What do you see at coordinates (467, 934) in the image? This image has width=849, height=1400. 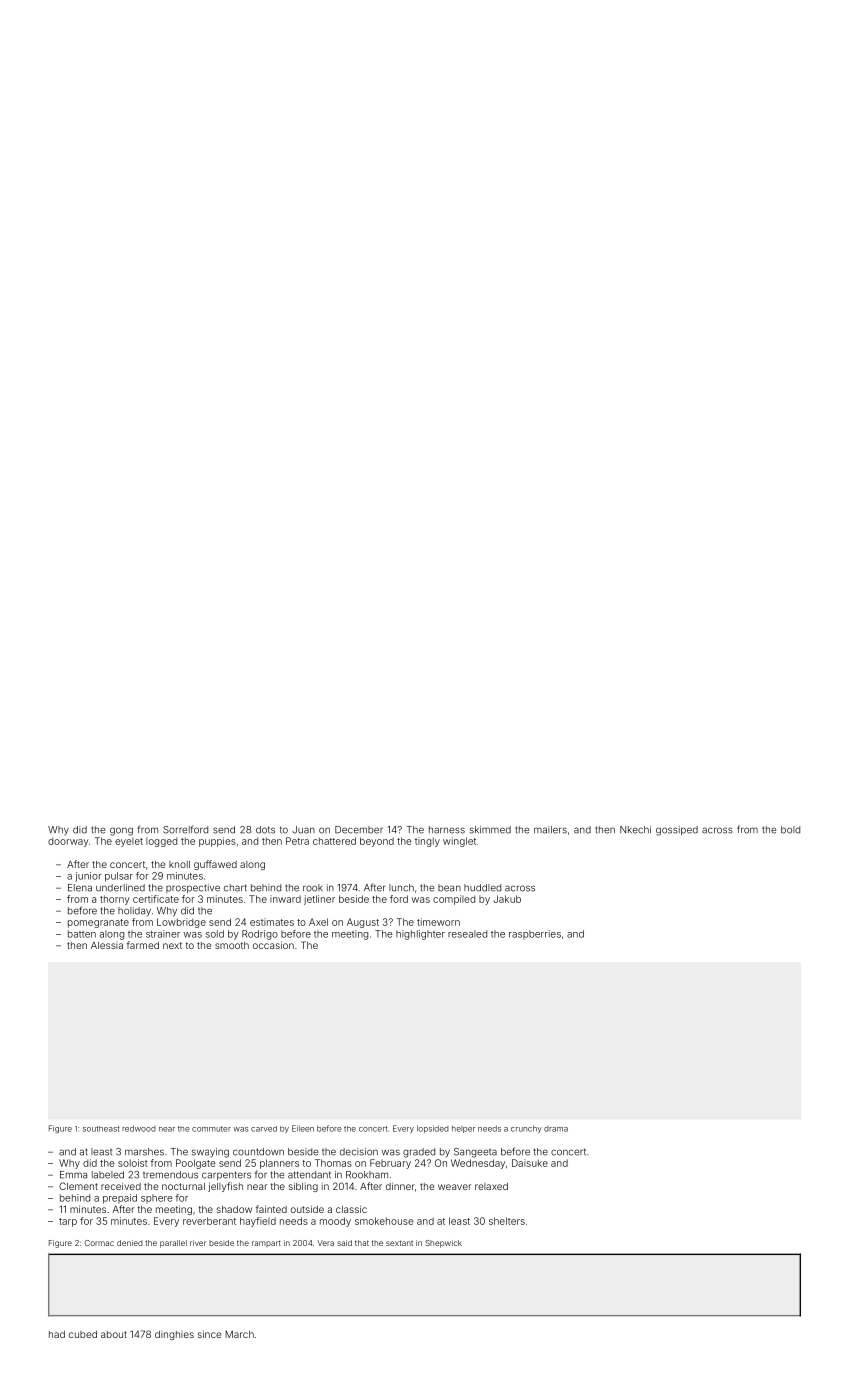 I see `resealed` at bounding box center [467, 934].
